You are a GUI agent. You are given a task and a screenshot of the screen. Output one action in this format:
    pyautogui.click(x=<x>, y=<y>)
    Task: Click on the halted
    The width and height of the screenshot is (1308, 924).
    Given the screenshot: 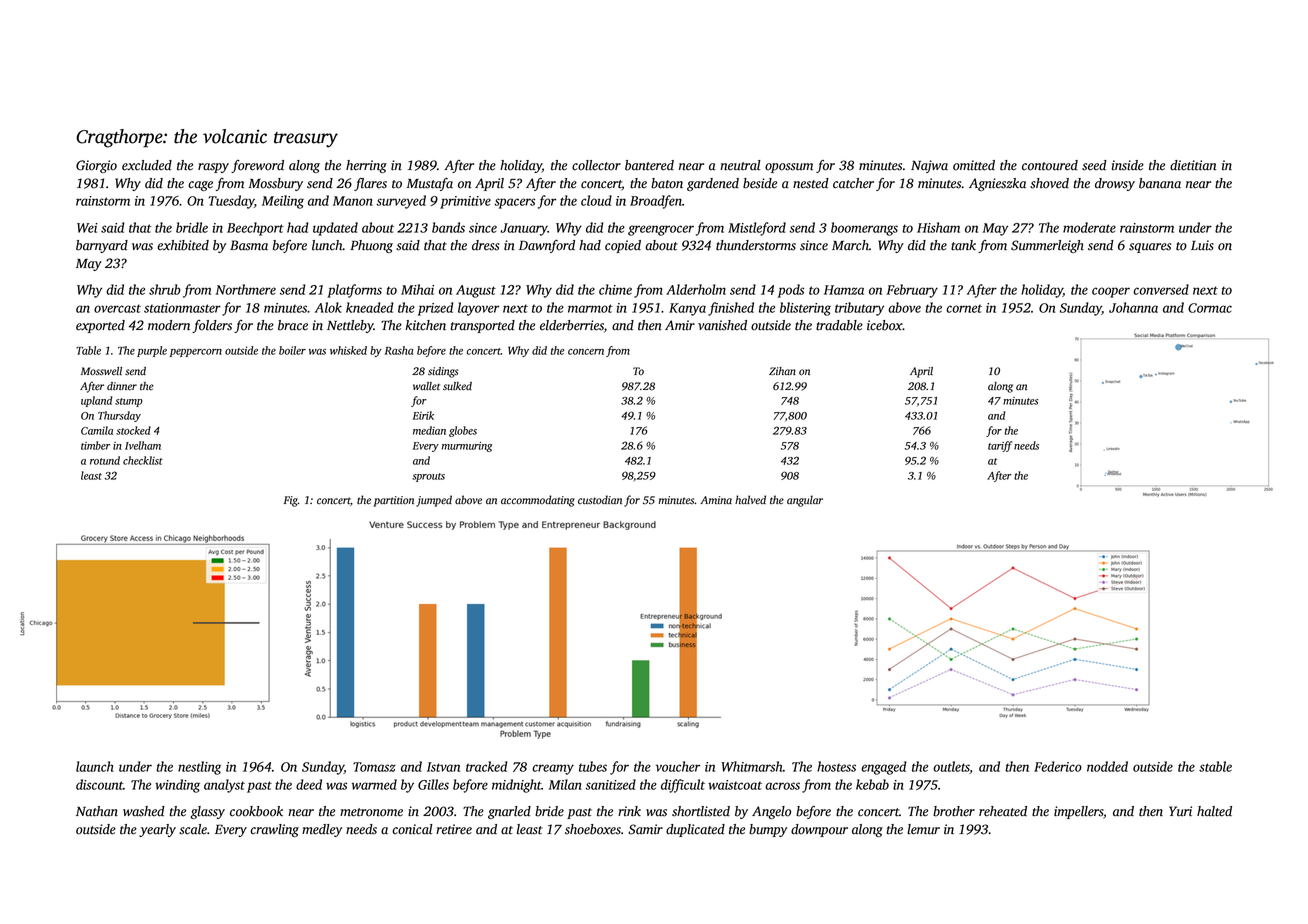 What is the action you would take?
    pyautogui.click(x=1214, y=811)
